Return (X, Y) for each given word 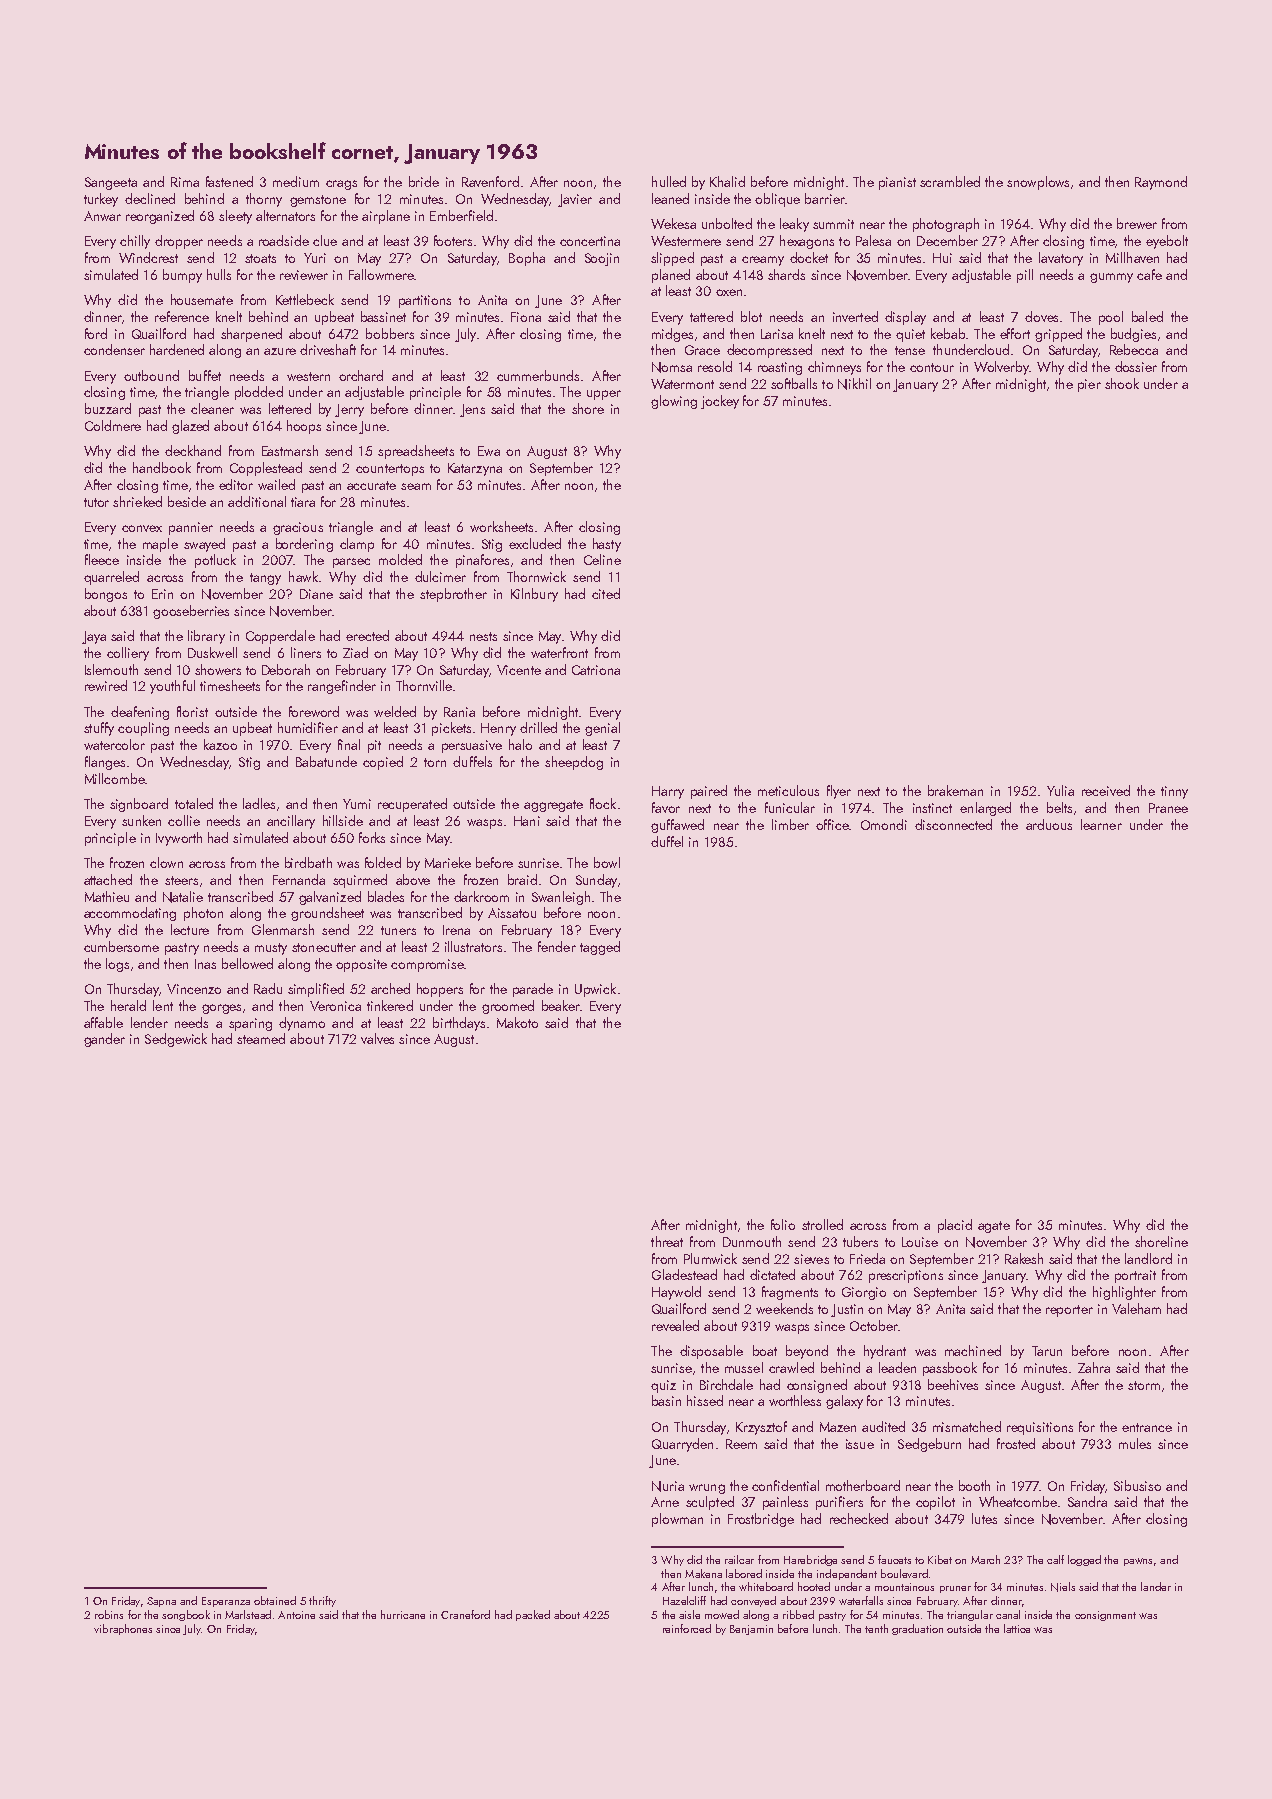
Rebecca (1134, 349)
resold (715, 366)
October (874, 1325)
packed (533, 1615)
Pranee (1168, 808)
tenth (876, 1628)
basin (666, 1400)
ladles (259, 803)
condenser (114, 349)
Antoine (296, 1615)
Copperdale (280, 637)
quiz (663, 1386)
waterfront (559, 652)
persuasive (472, 746)
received (1106, 790)
